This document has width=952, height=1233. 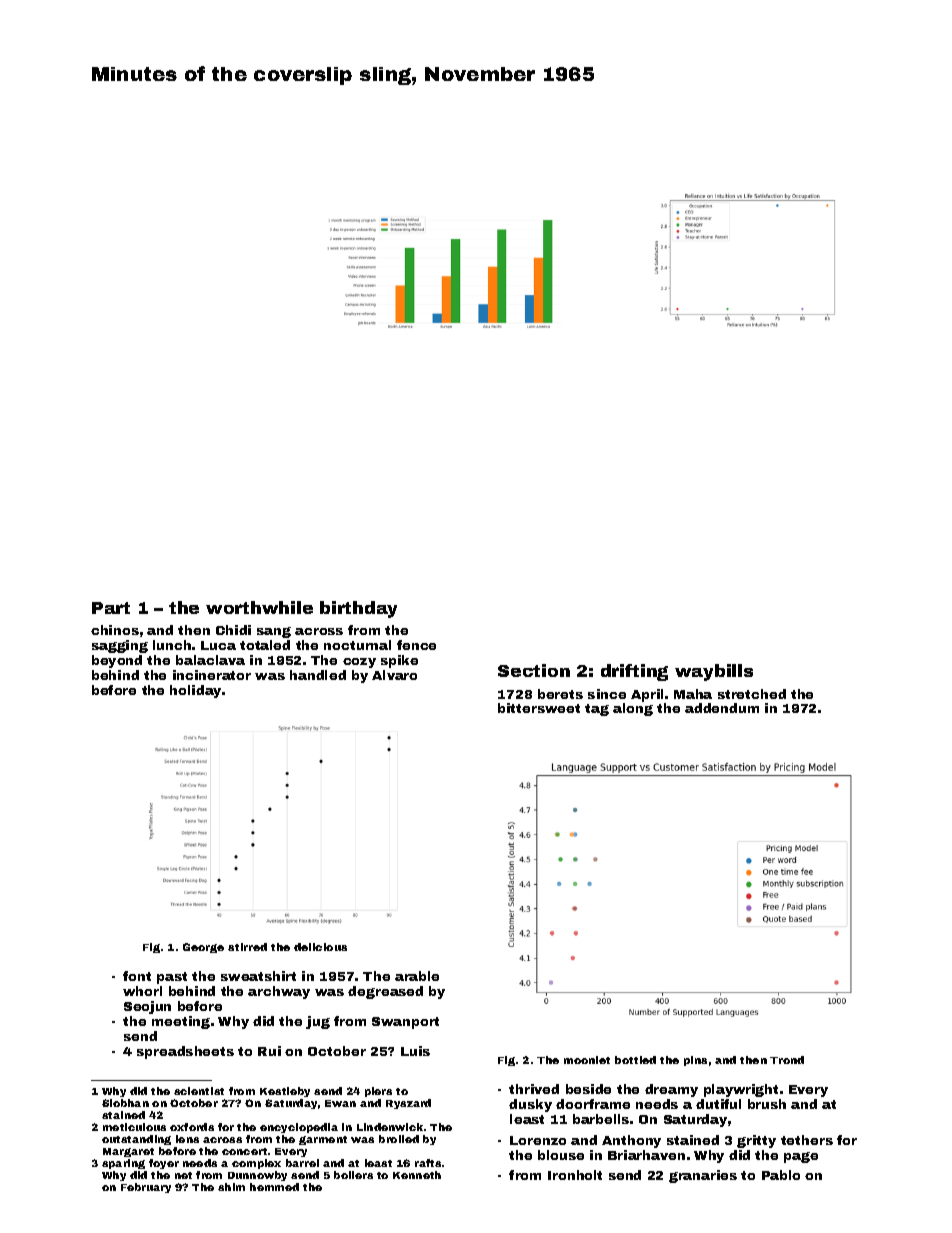 I want to click on birthday, so click(x=358, y=609).
